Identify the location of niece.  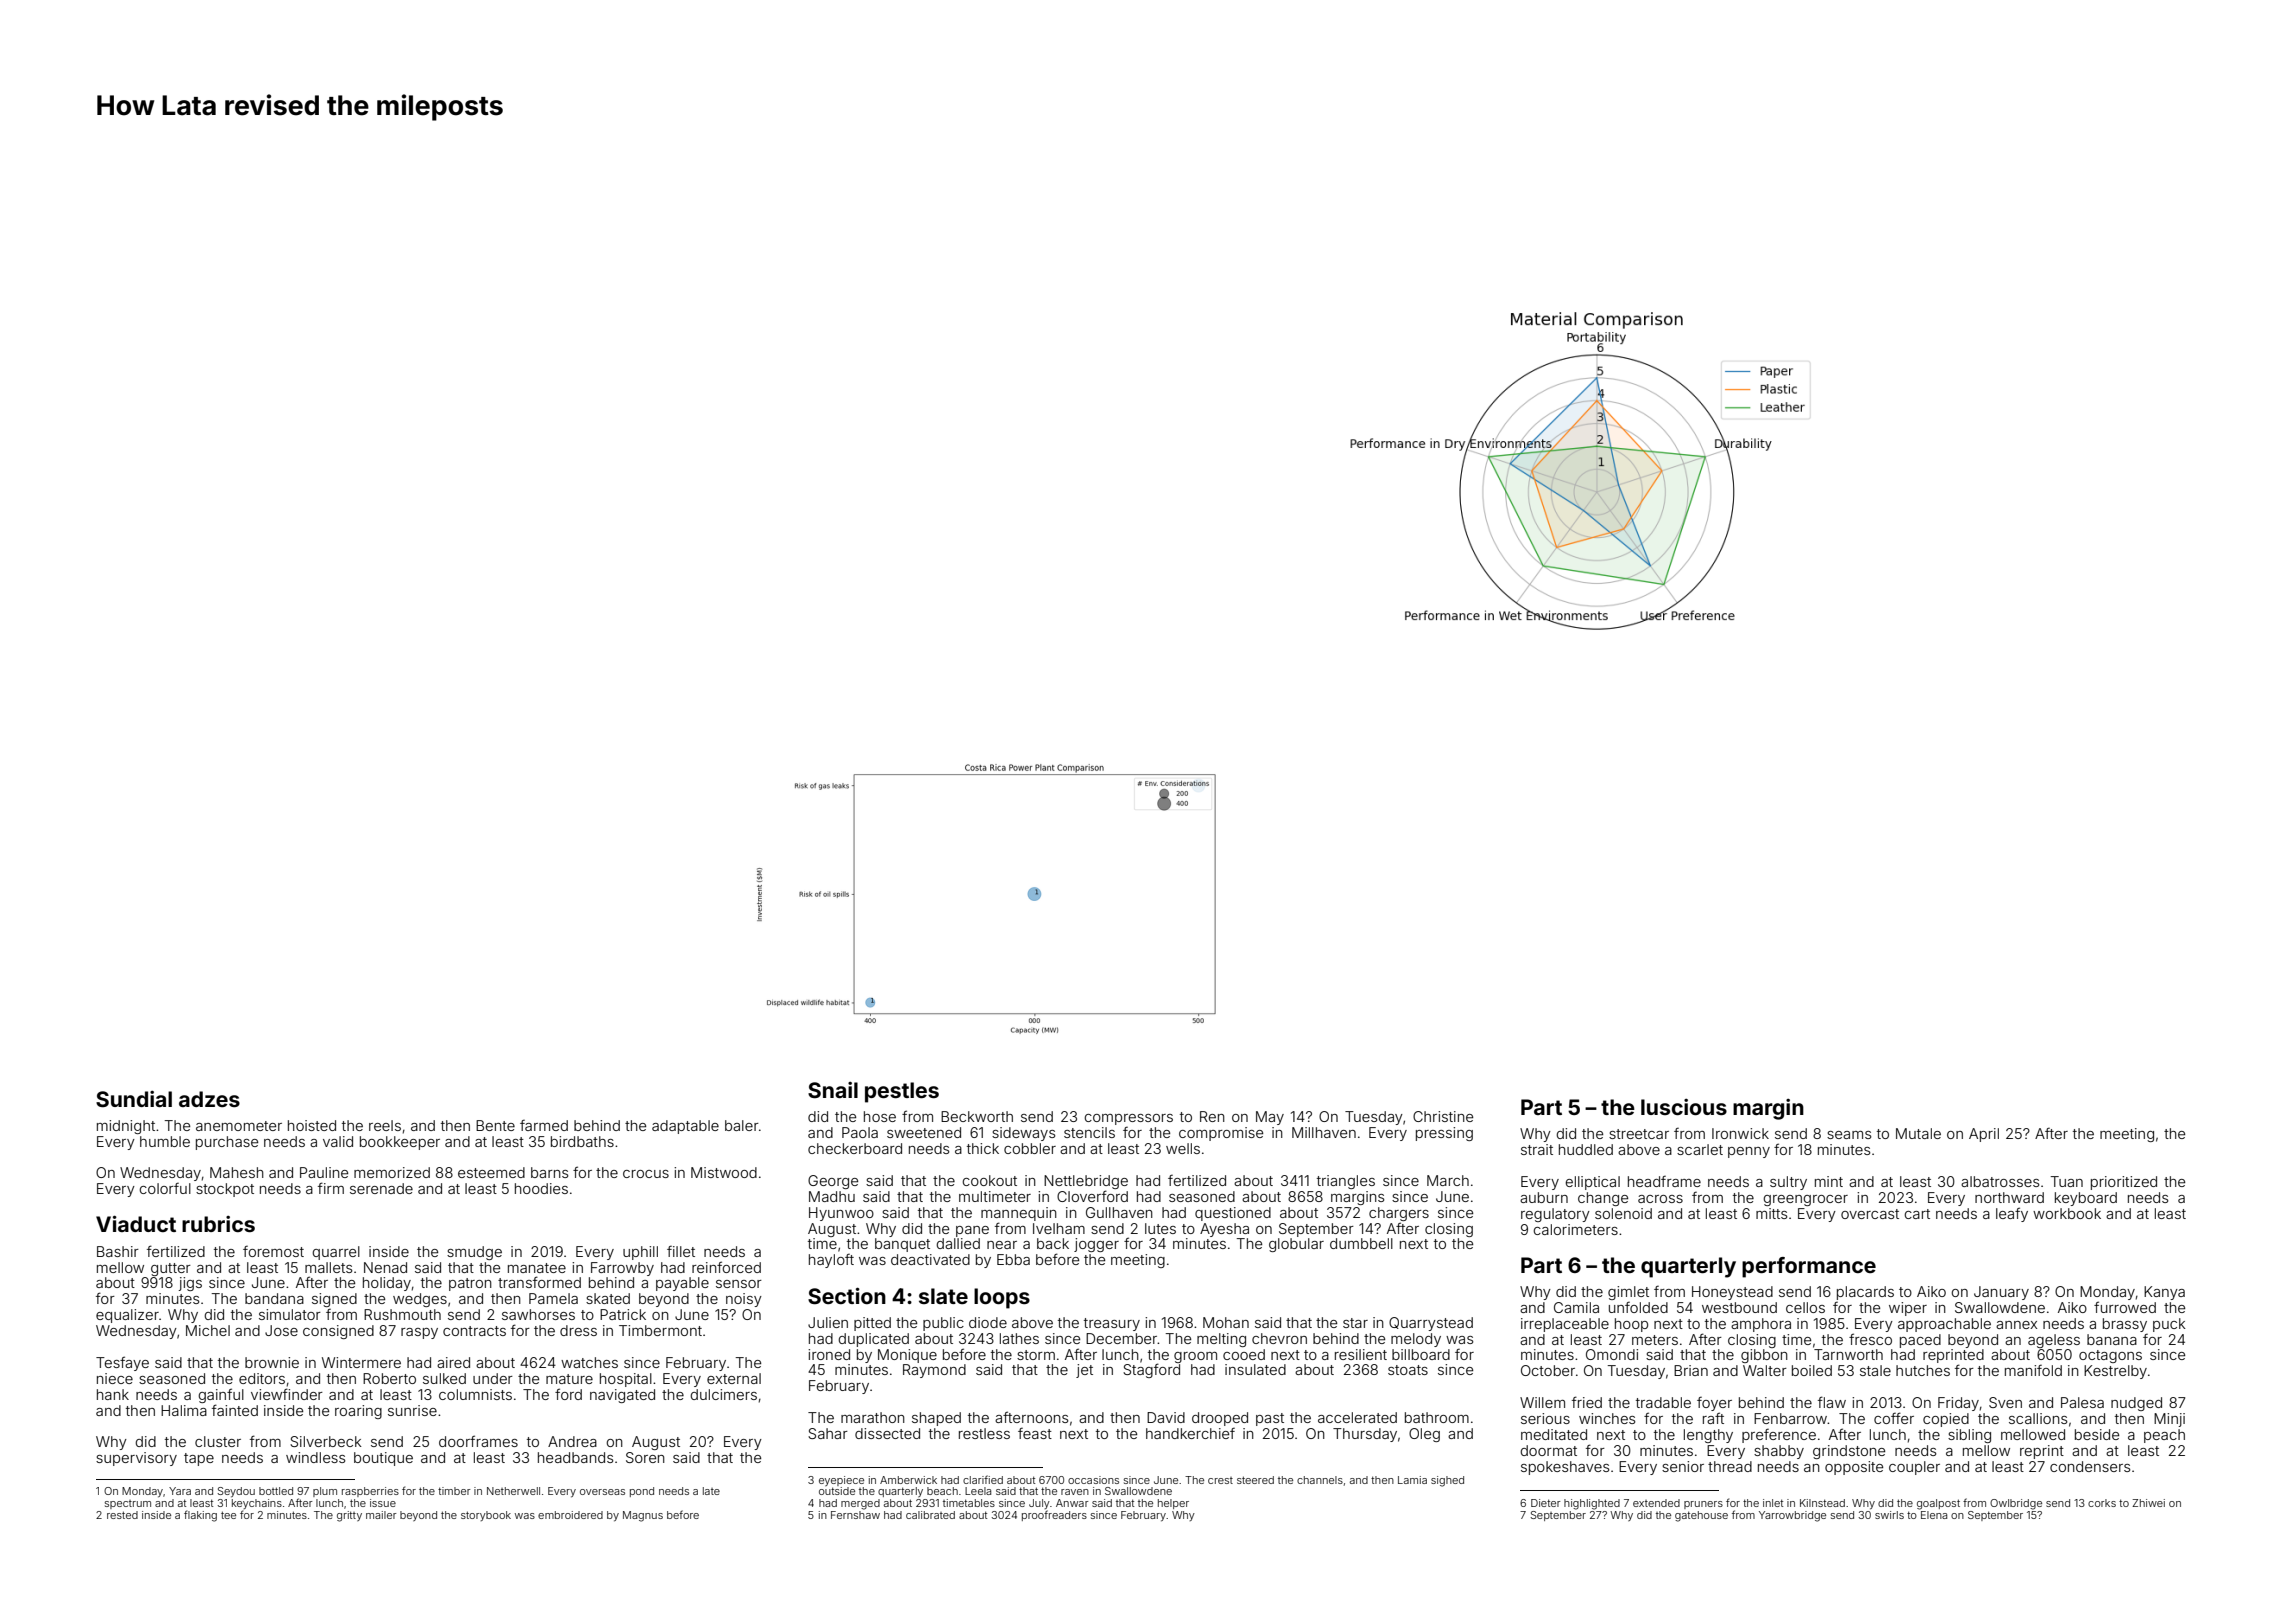
(115, 1378).
